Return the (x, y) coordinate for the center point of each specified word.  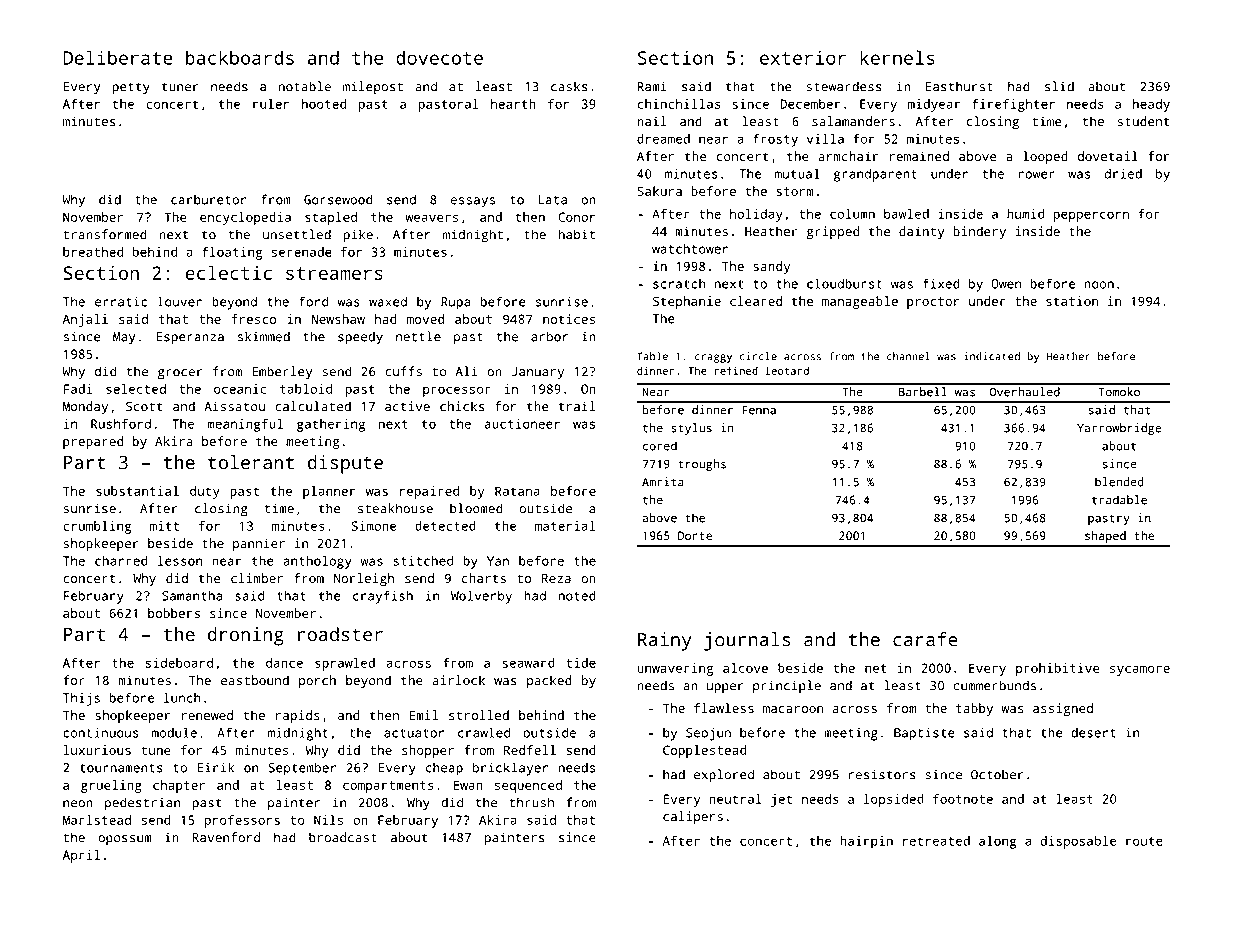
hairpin (866, 842)
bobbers (174, 613)
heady (1151, 105)
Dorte (695, 536)
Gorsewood (338, 199)
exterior (803, 57)
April (81, 856)
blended (1119, 482)
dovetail (1108, 156)
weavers (431, 218)
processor (457, 391)
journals (747, 641)
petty (131, 88)
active (407, 406)
